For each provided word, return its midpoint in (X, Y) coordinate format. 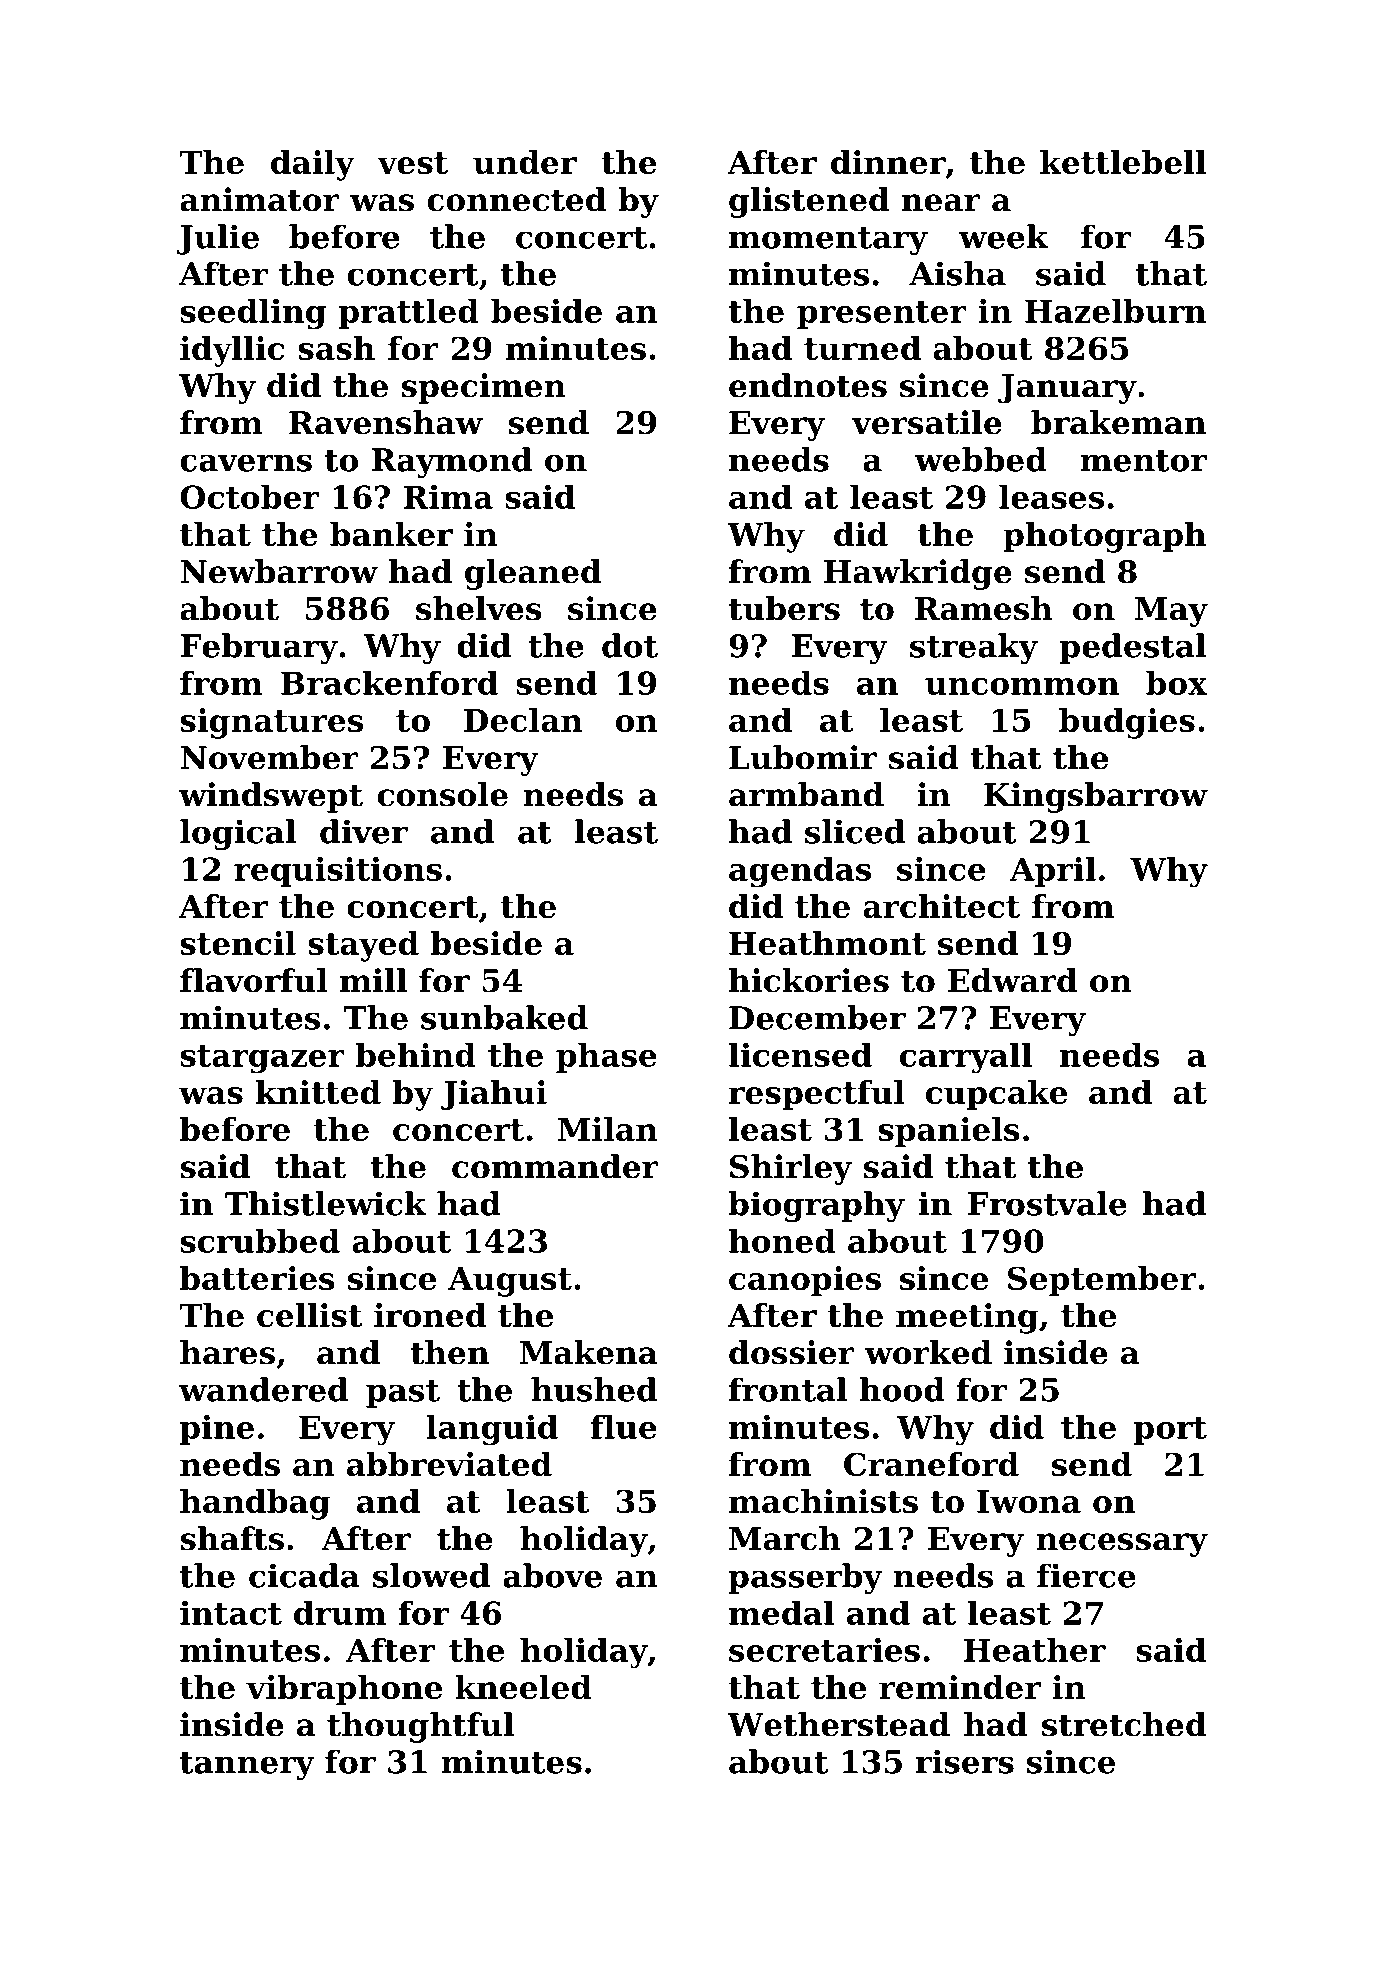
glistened (809, 202)
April (1053, 871)
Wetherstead (838, 1724)
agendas (800, 872)
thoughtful (420, 1727)
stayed (363, 946)
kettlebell (1123, 162)
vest (412, 163)
